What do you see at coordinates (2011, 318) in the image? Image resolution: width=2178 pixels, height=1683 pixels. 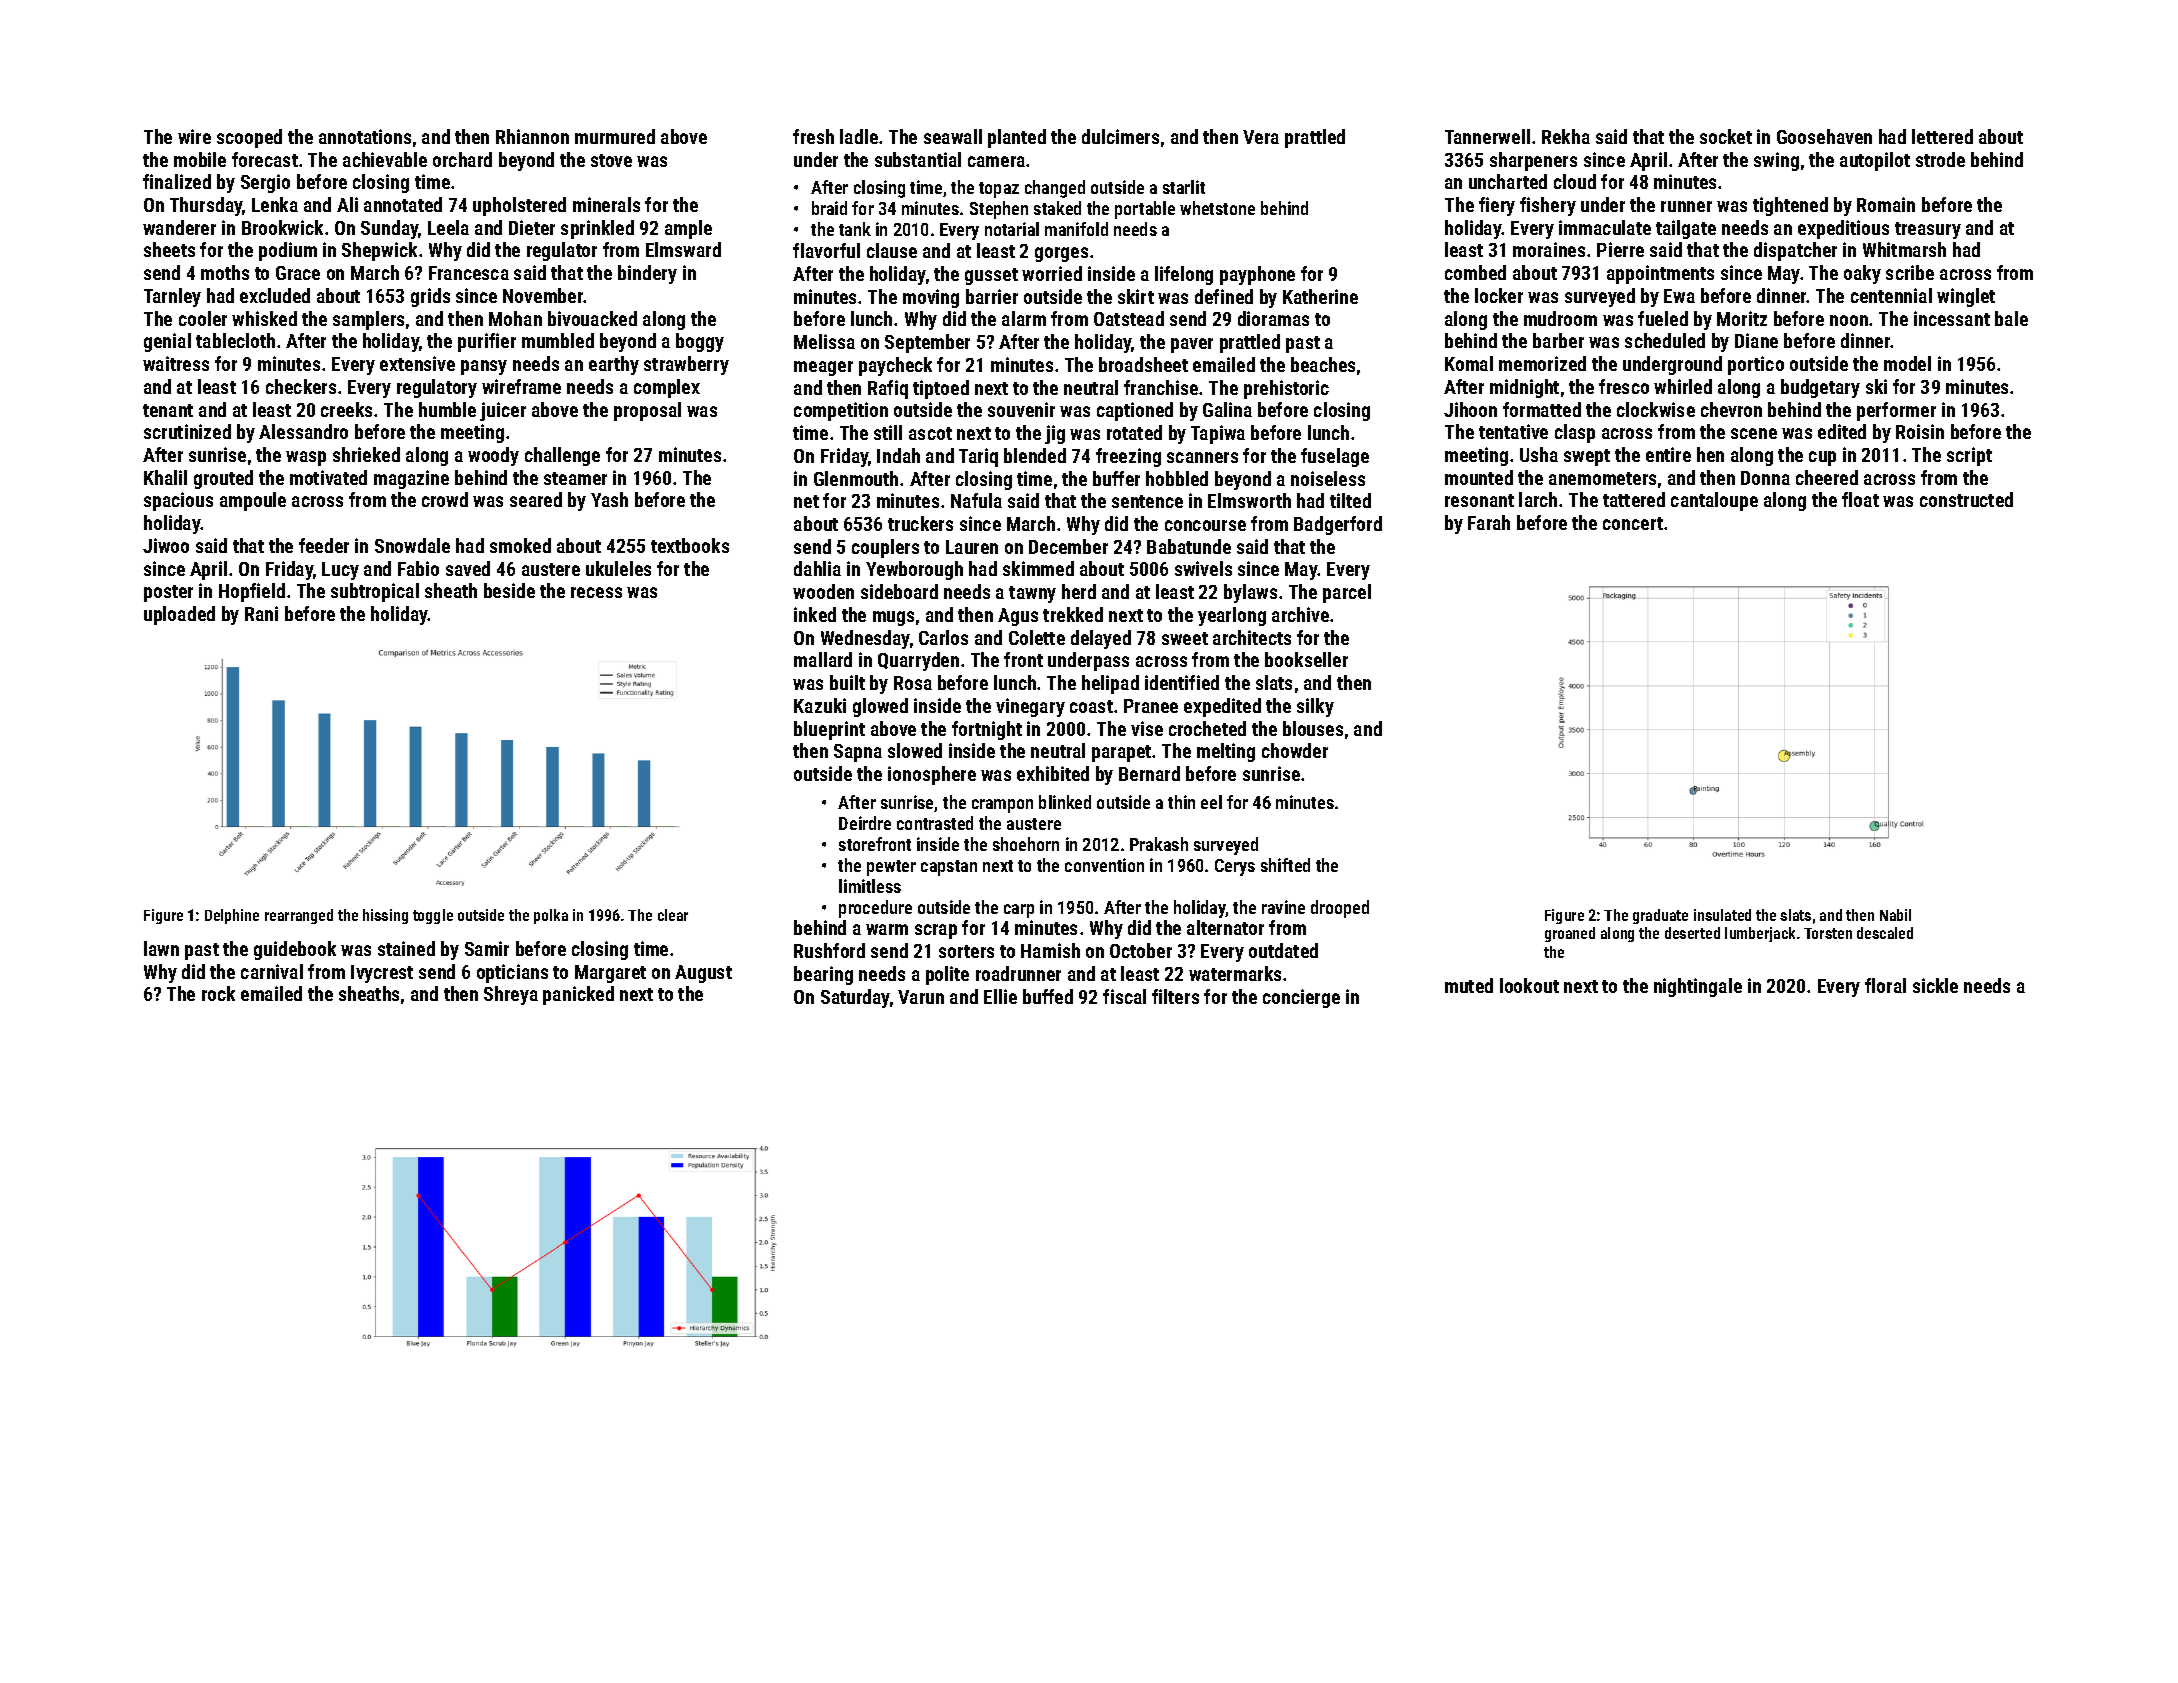 I see `bale` at bounding box center [2011, 318].
